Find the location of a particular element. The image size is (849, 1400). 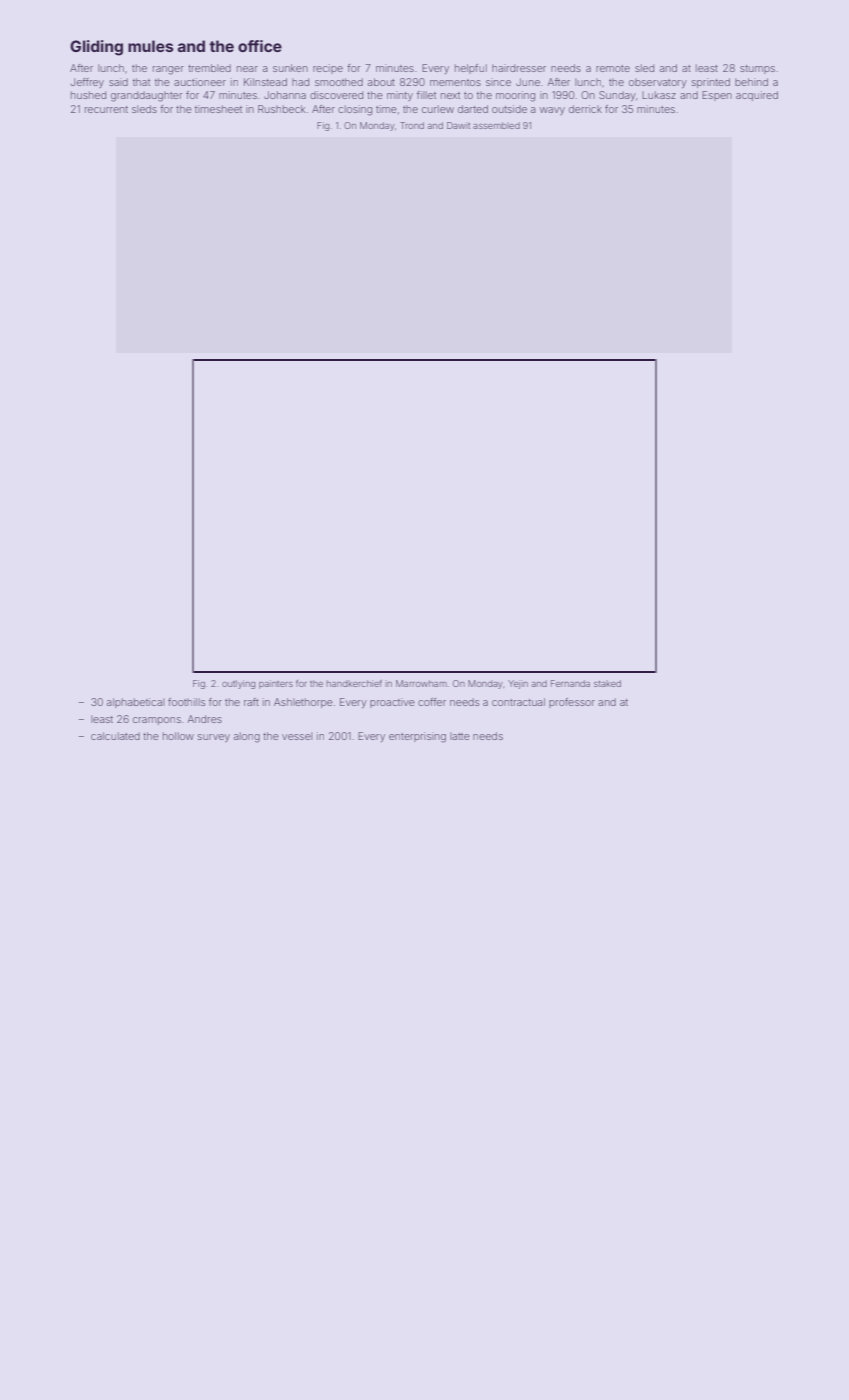

staked is located at coordinates (607, 683).
